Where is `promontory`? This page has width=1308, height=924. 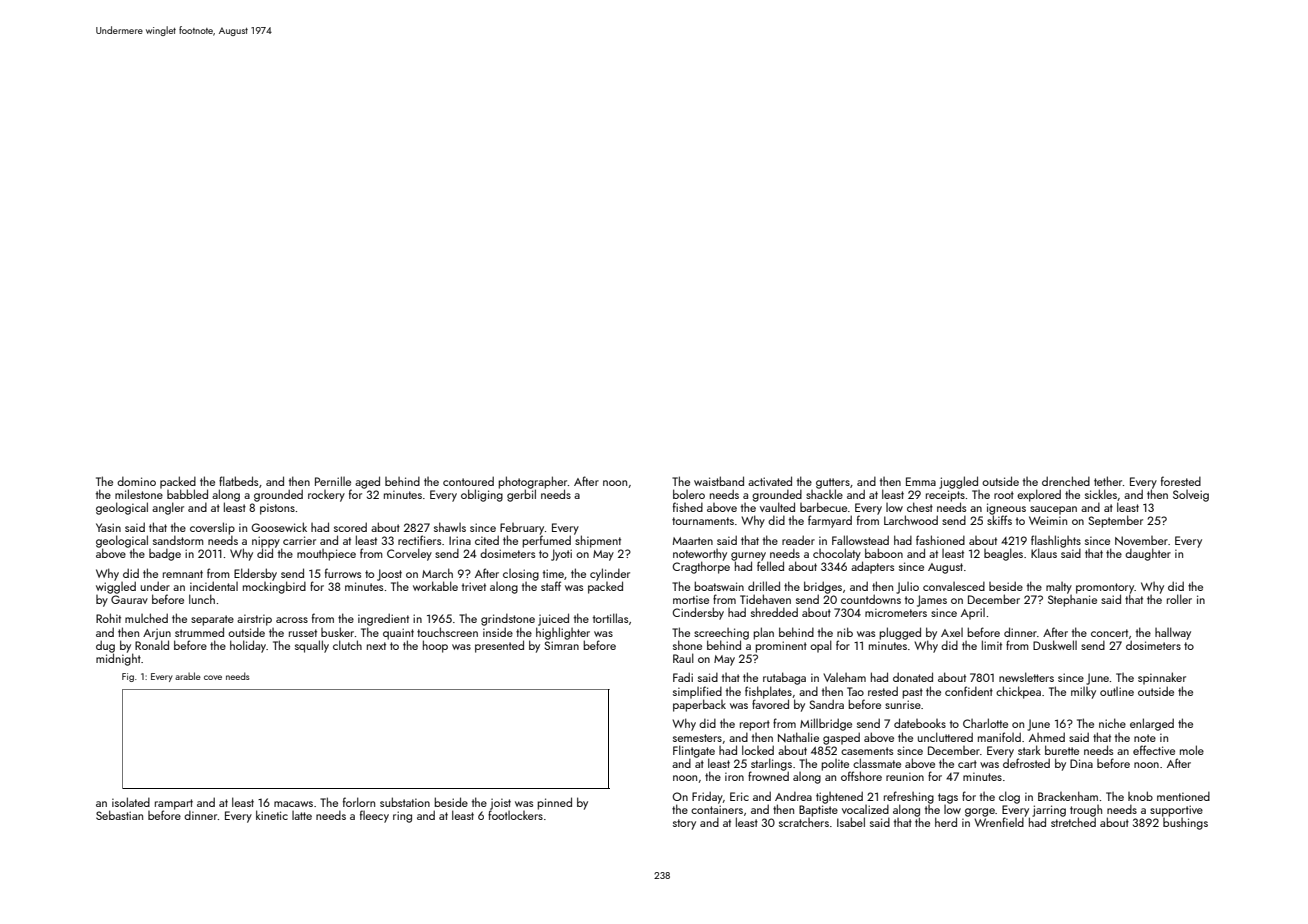 promontory is located at coordinates (1105, 588).
